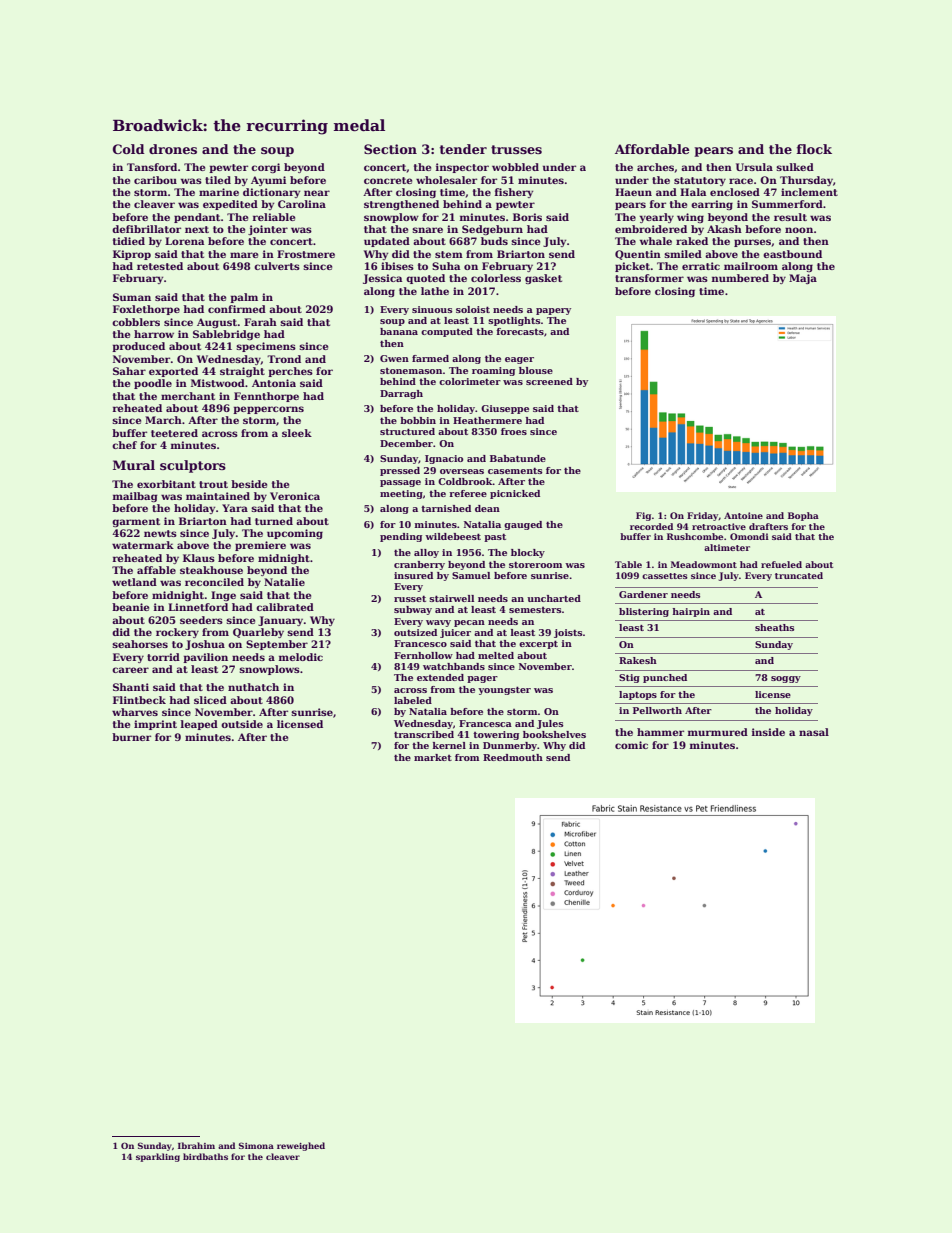 The height and width of the screenshot is (1233, 952). What do you see at coordinates (196, 1145) in the screenshot?
I see `Ibrahim` at bounding box center [196, 1145].
